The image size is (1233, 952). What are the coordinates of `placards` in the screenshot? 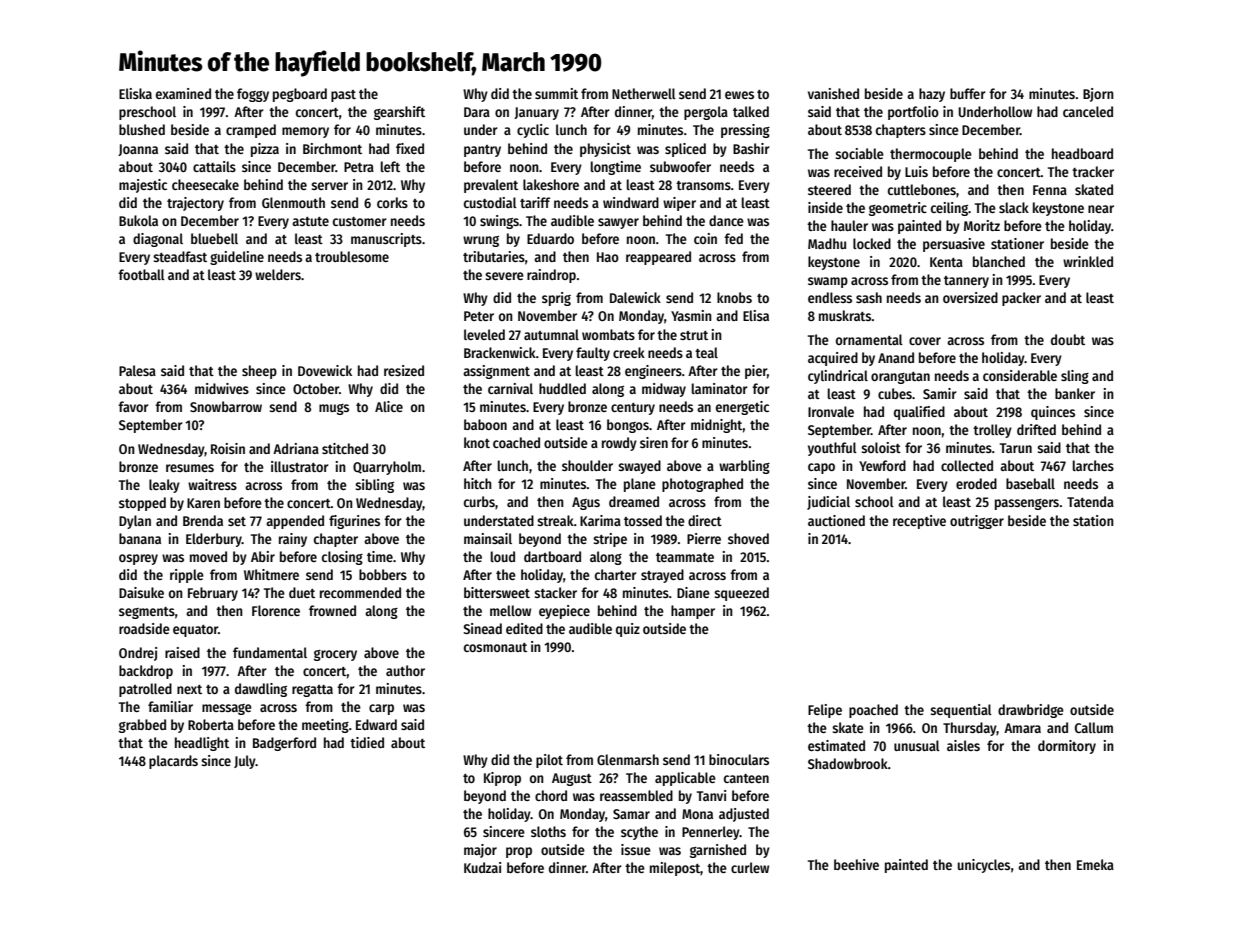 It's located at (173, 762).
